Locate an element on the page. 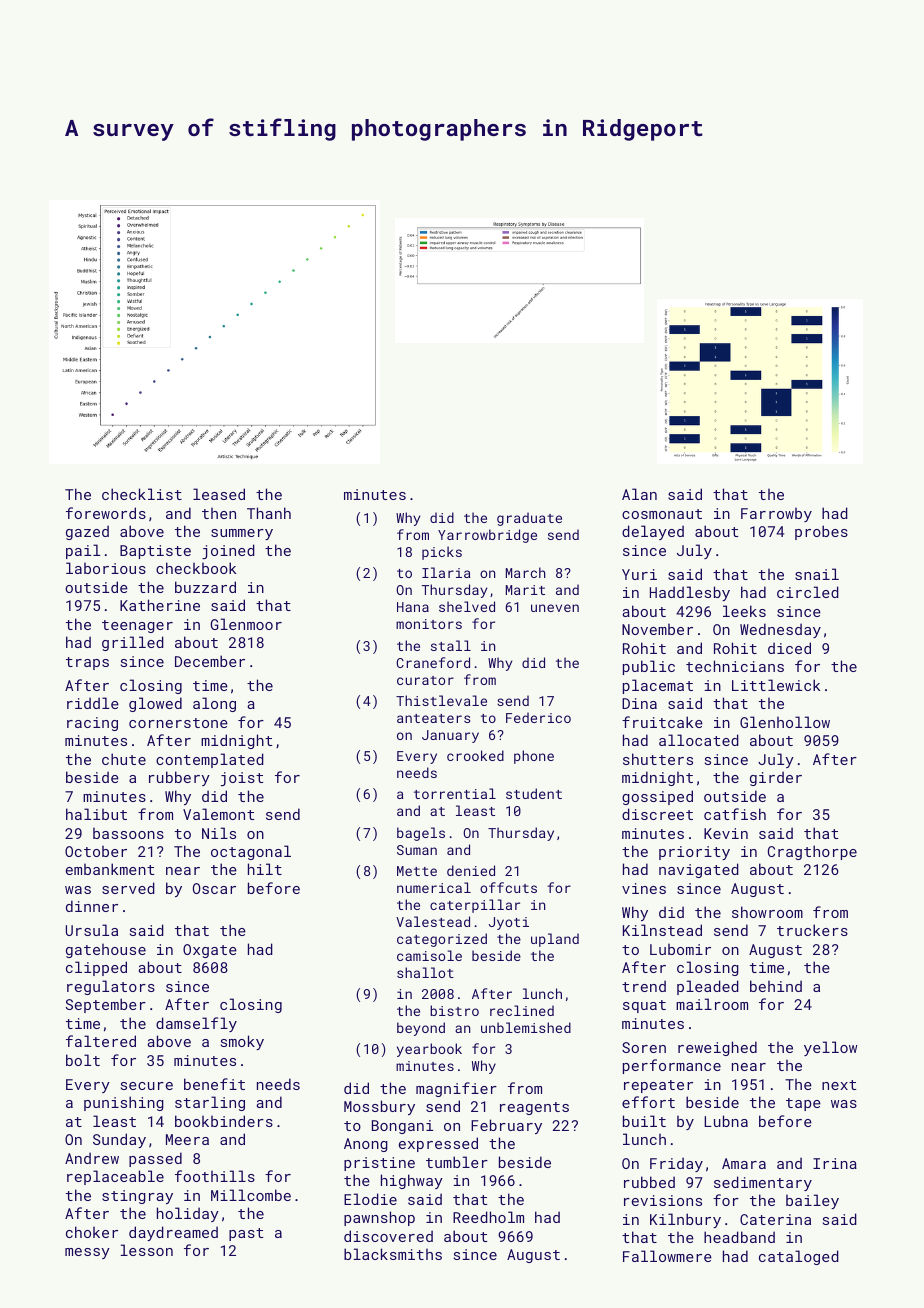 The image size is (924, 1308). served is located at coordinates (128, 888).
